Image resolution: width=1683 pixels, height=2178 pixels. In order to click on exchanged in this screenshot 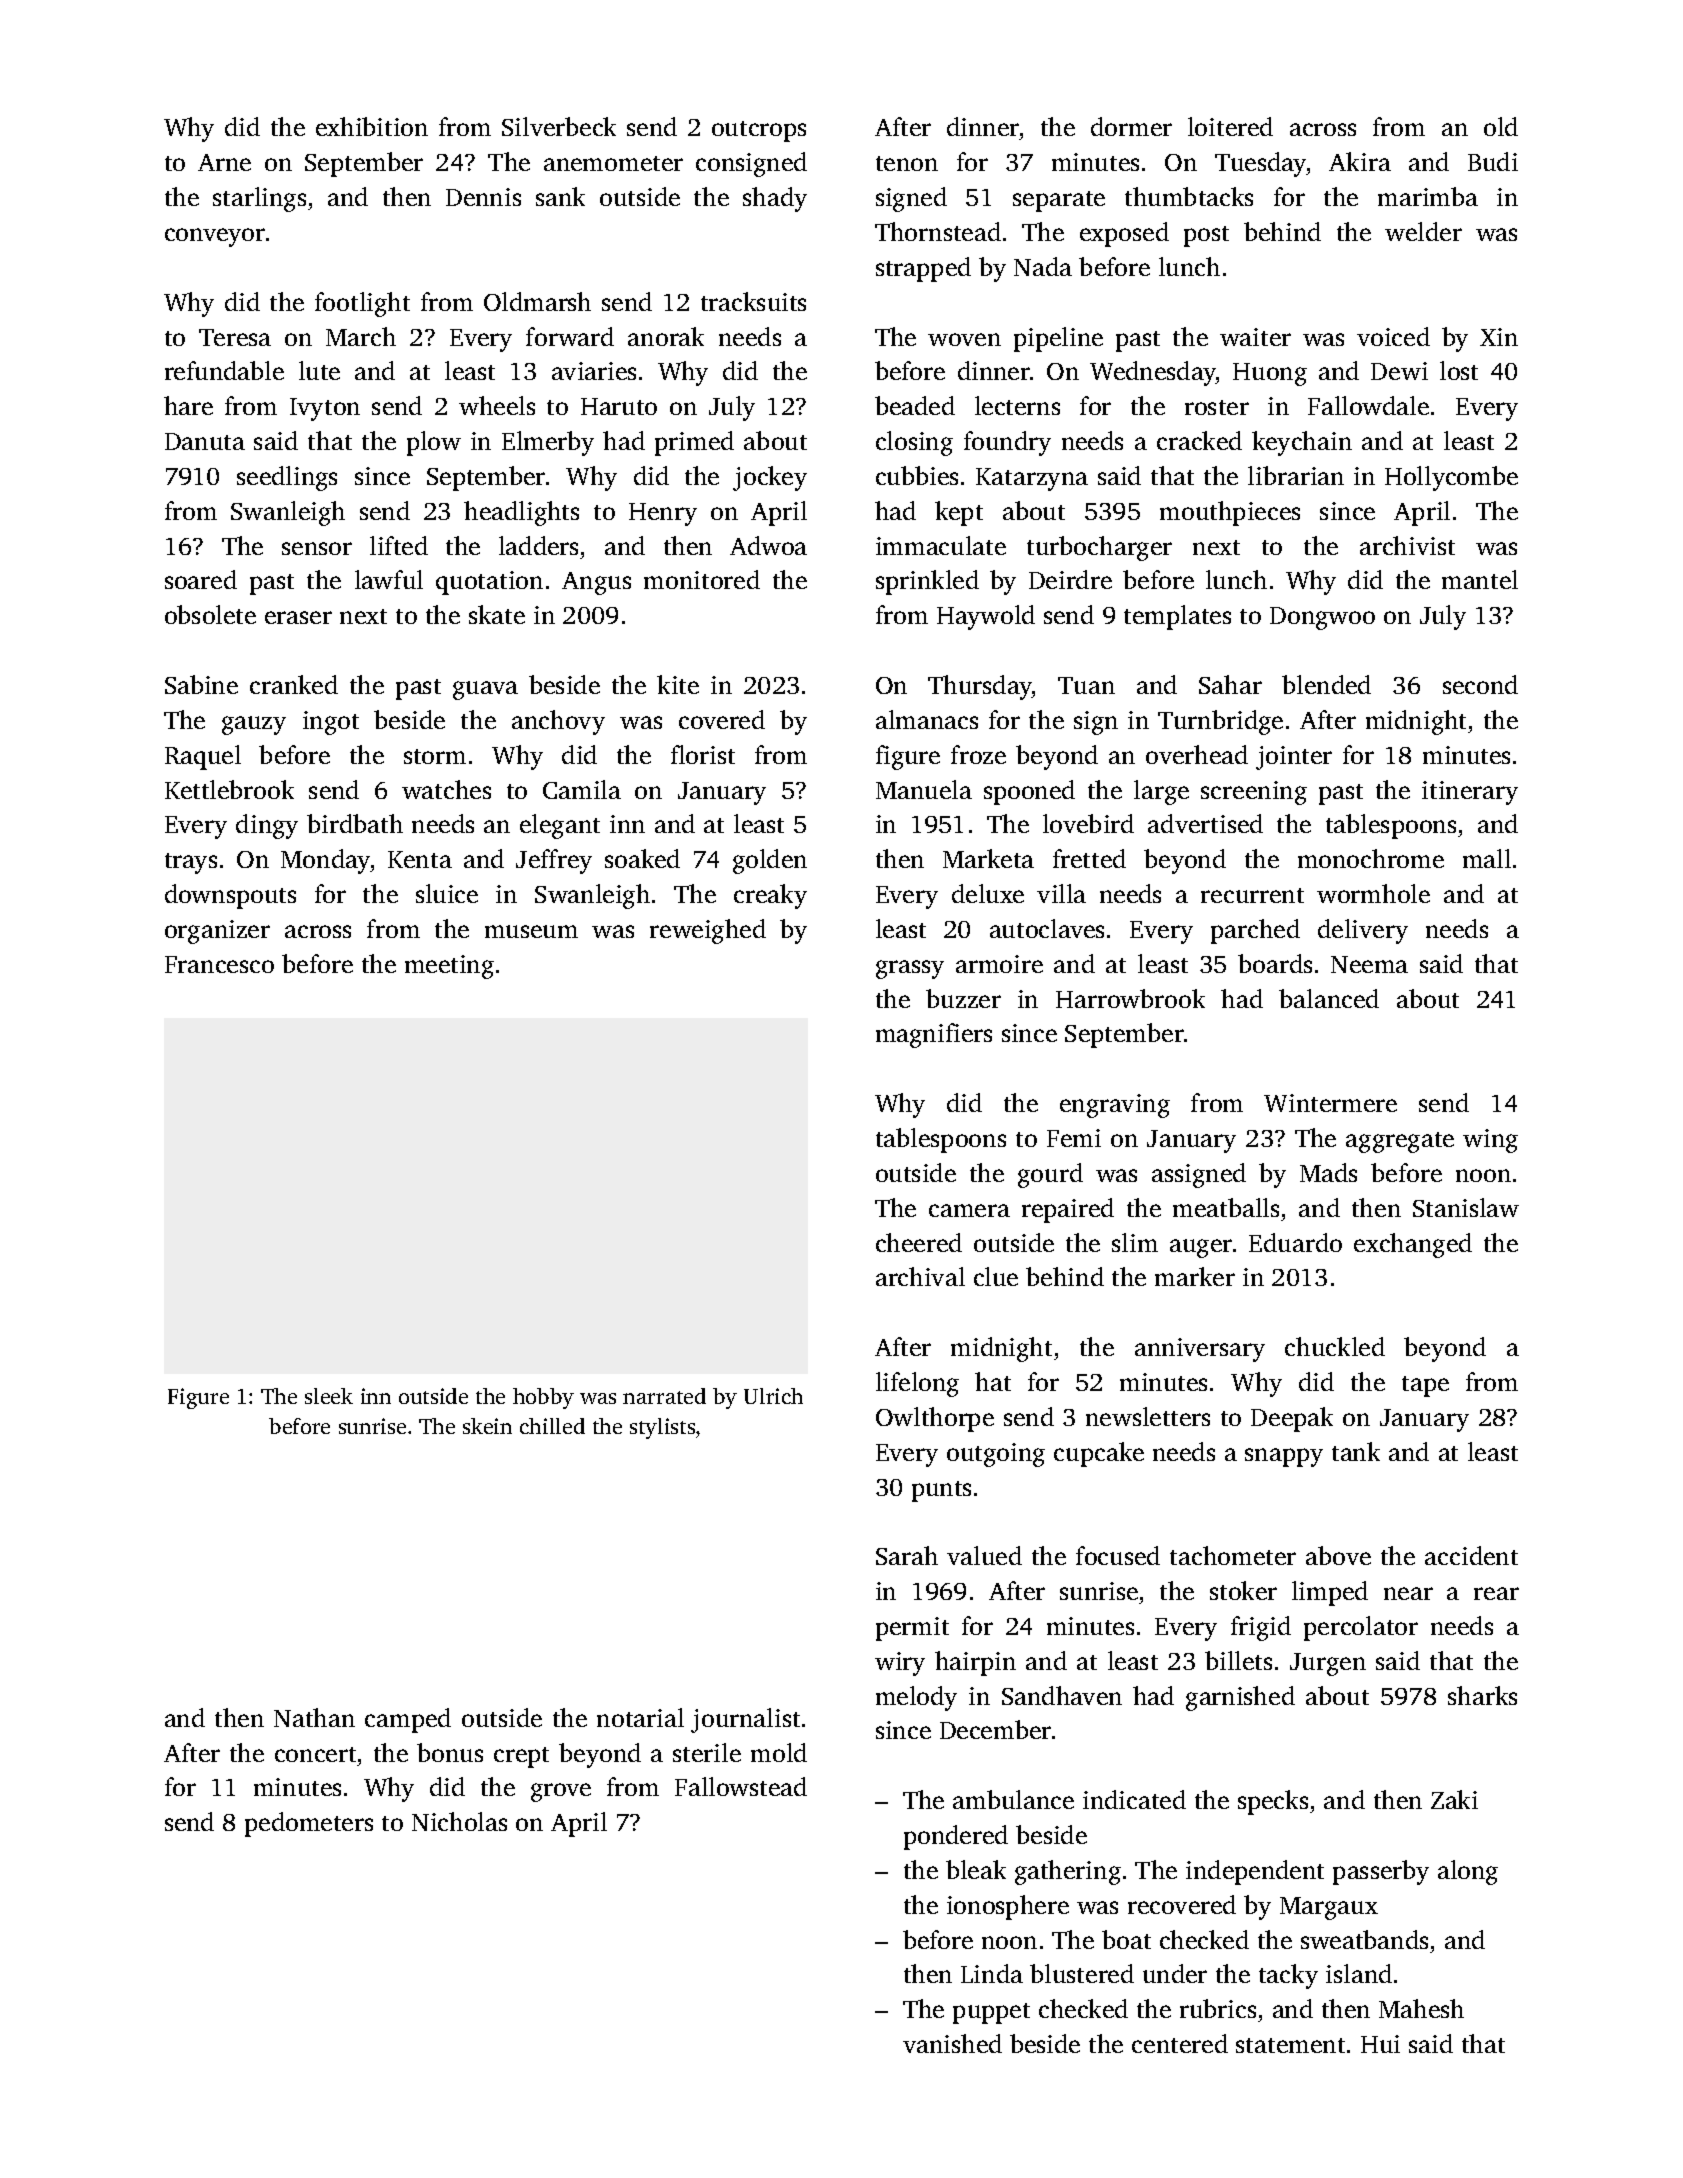, I will do `click(1413, 1245)`.
